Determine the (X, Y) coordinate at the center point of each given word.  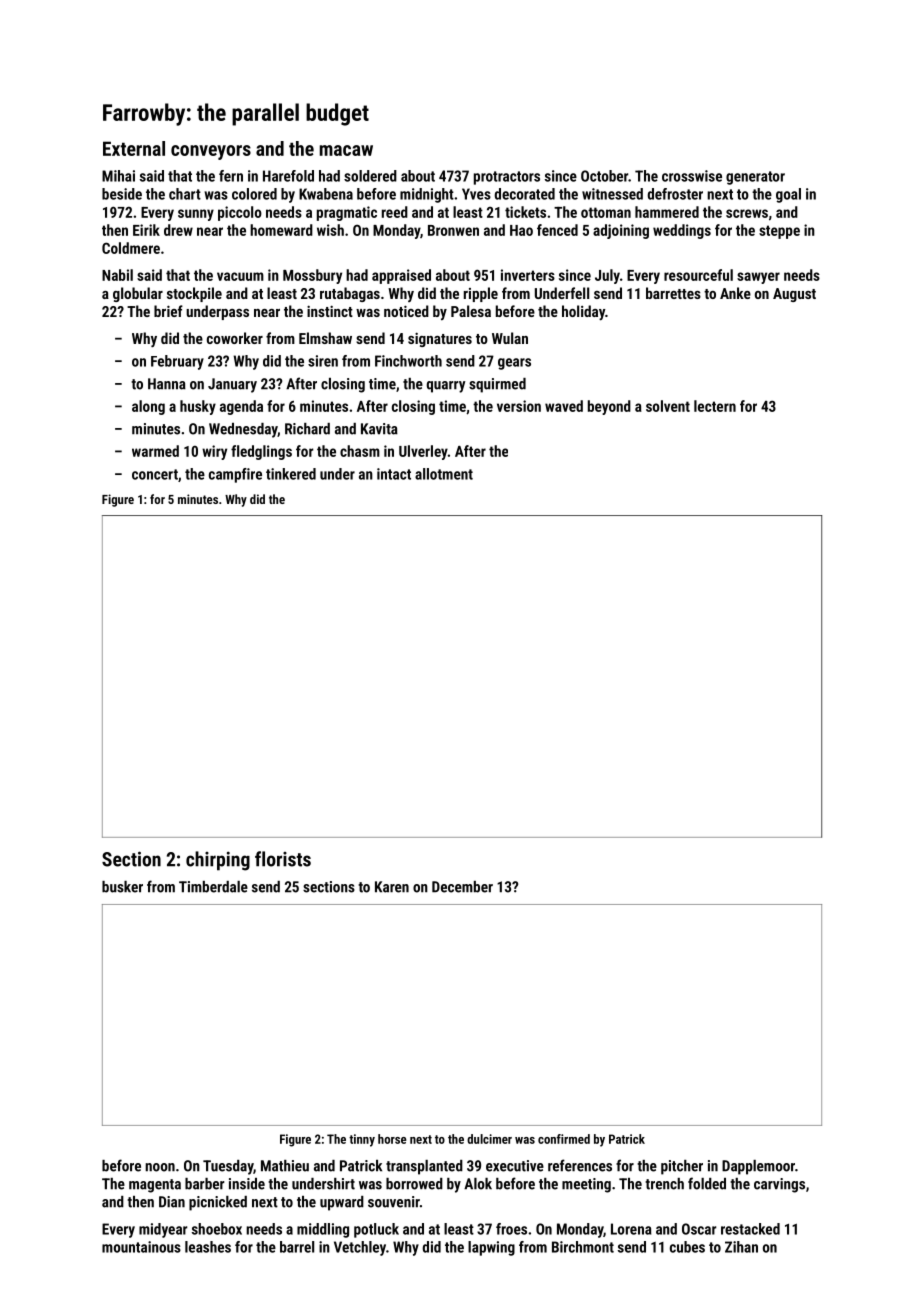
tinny (362, 1140)
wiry (214, 452)
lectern (715, 406)
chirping (218, 861)
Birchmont (583, 1247)
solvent (668, 406)
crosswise (692, 176)
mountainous (141, 1247)
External (134, 148)
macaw (346, 150)
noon (160, 1167)
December (462, 887)
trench (664, 1184)
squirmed (497, 385)
